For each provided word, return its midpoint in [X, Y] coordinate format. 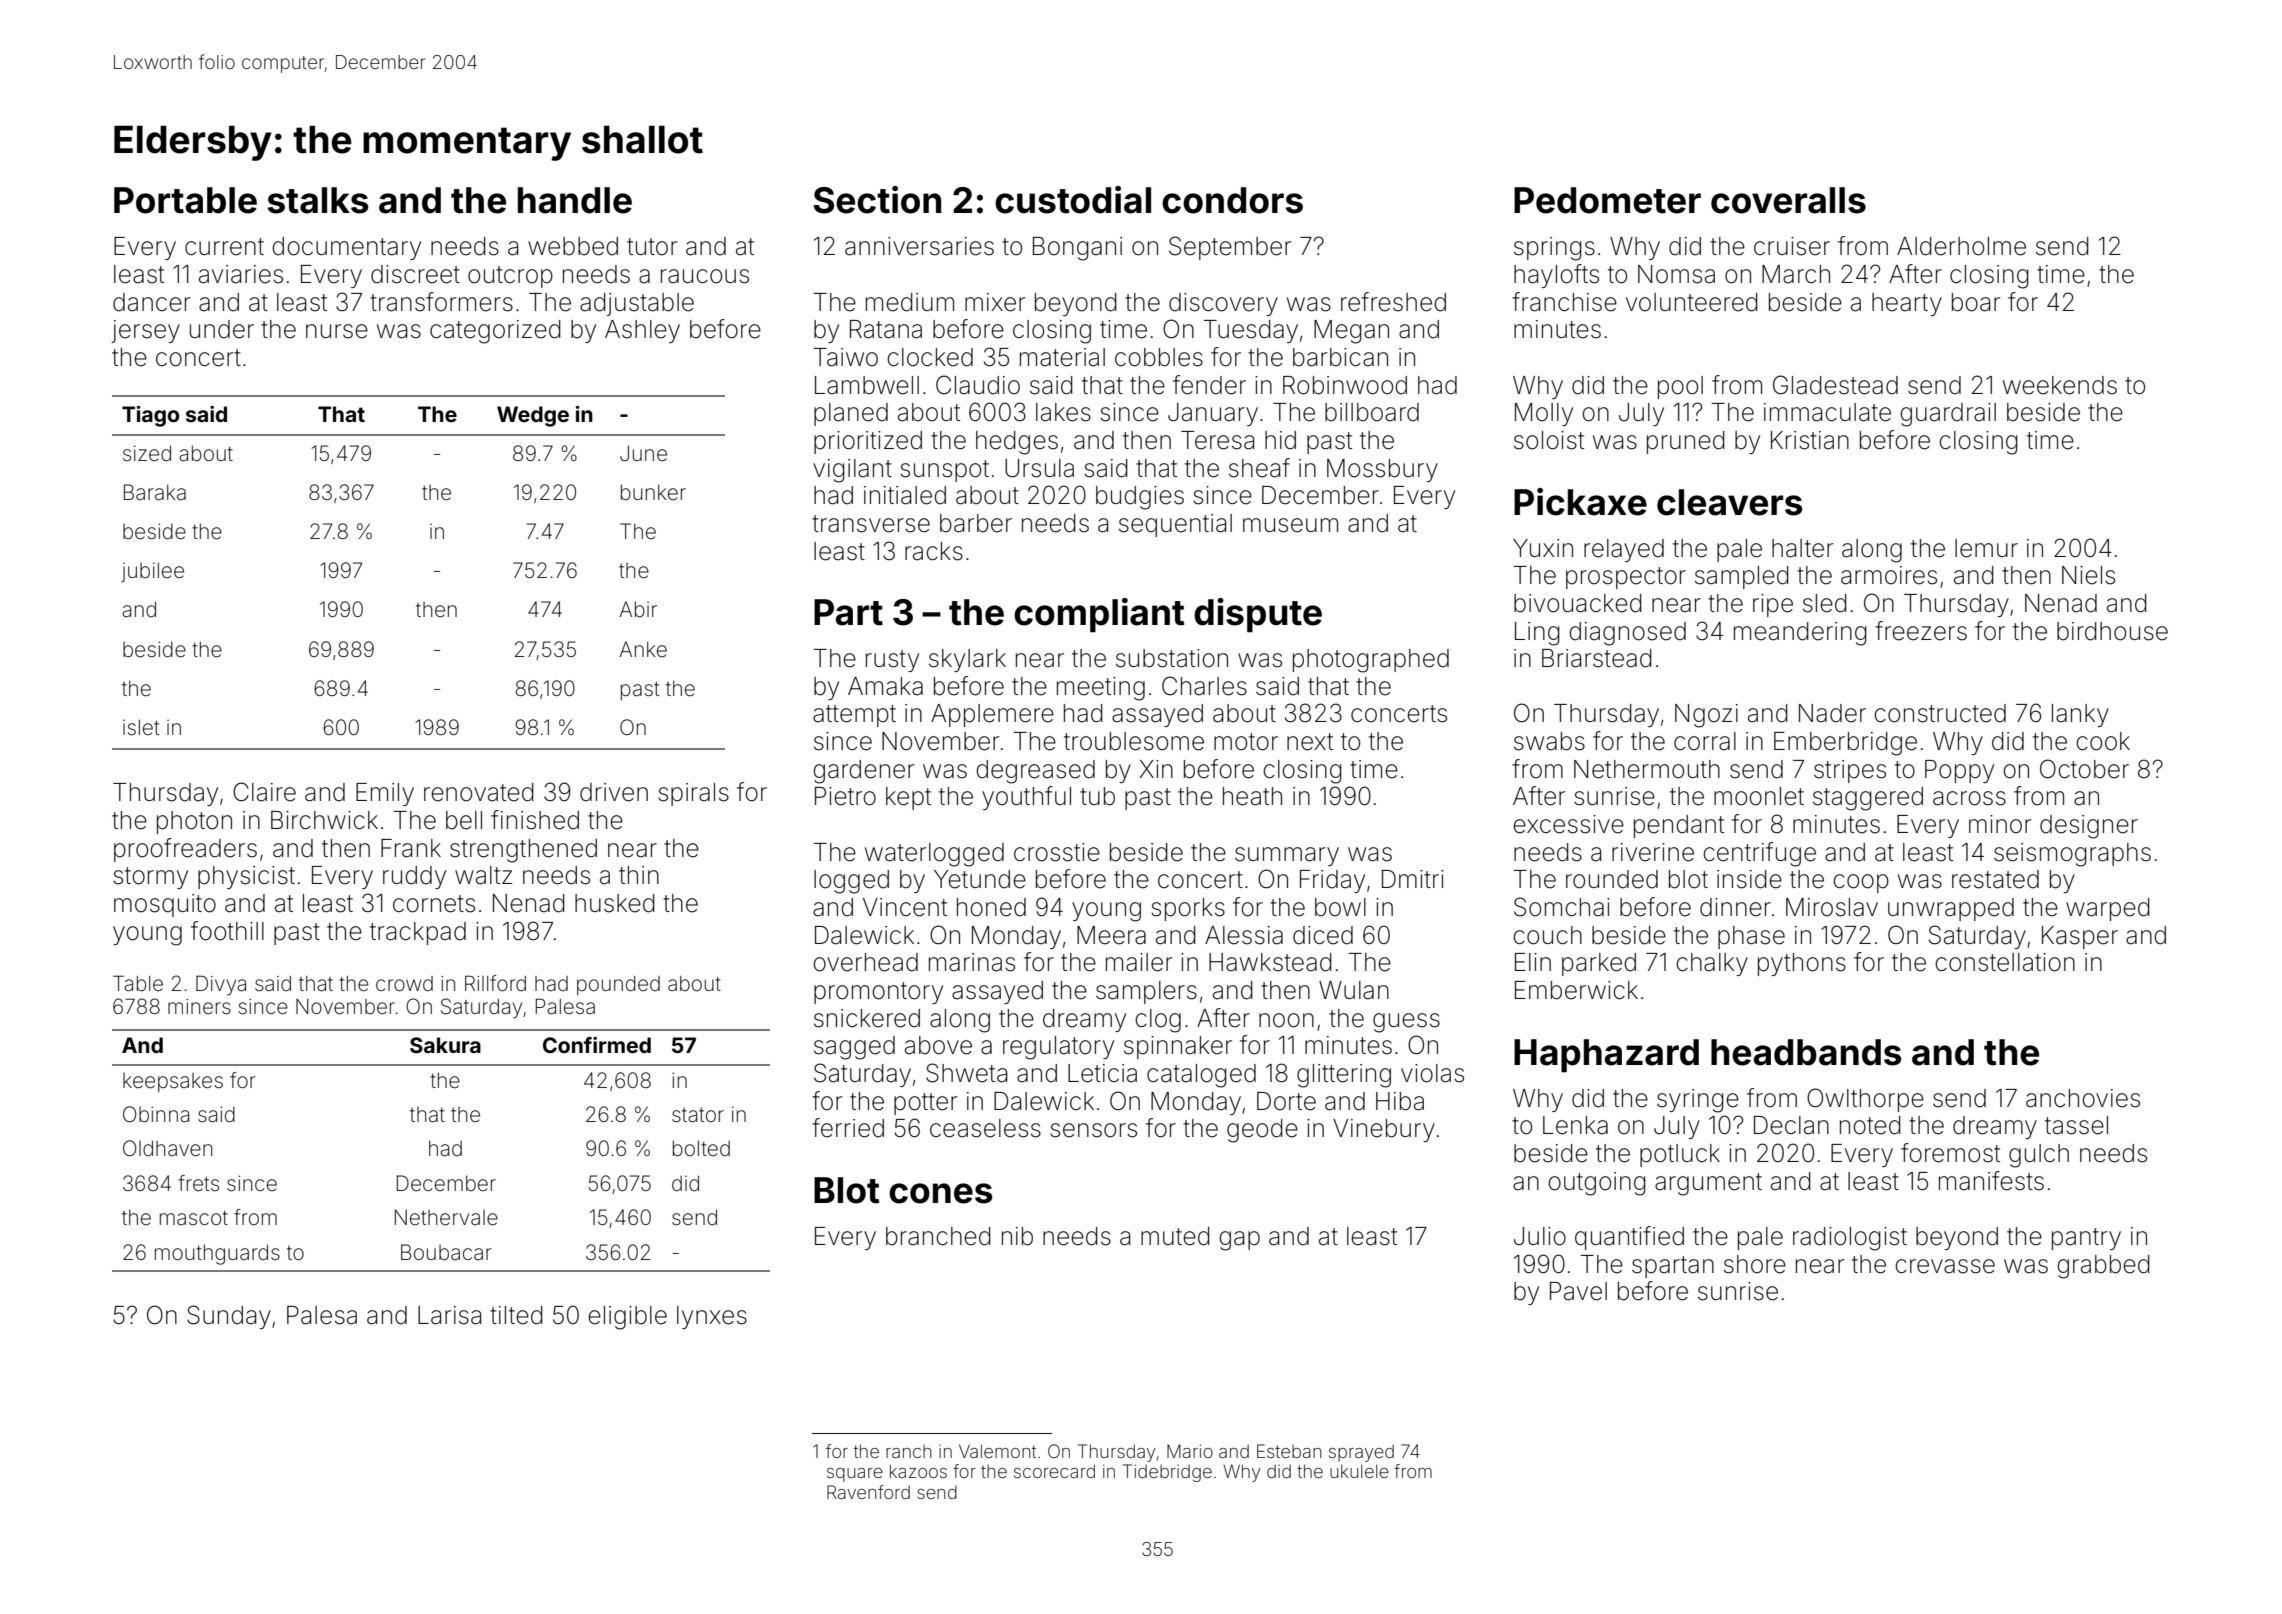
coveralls [1788, 200]
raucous [705, 276]
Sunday [229, 1317]
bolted [701, 1148]
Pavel [1578, 1291]
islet [141, 727]
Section [877, 200]
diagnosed [1627, 634]
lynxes [712, 1317]
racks [934, 551]
